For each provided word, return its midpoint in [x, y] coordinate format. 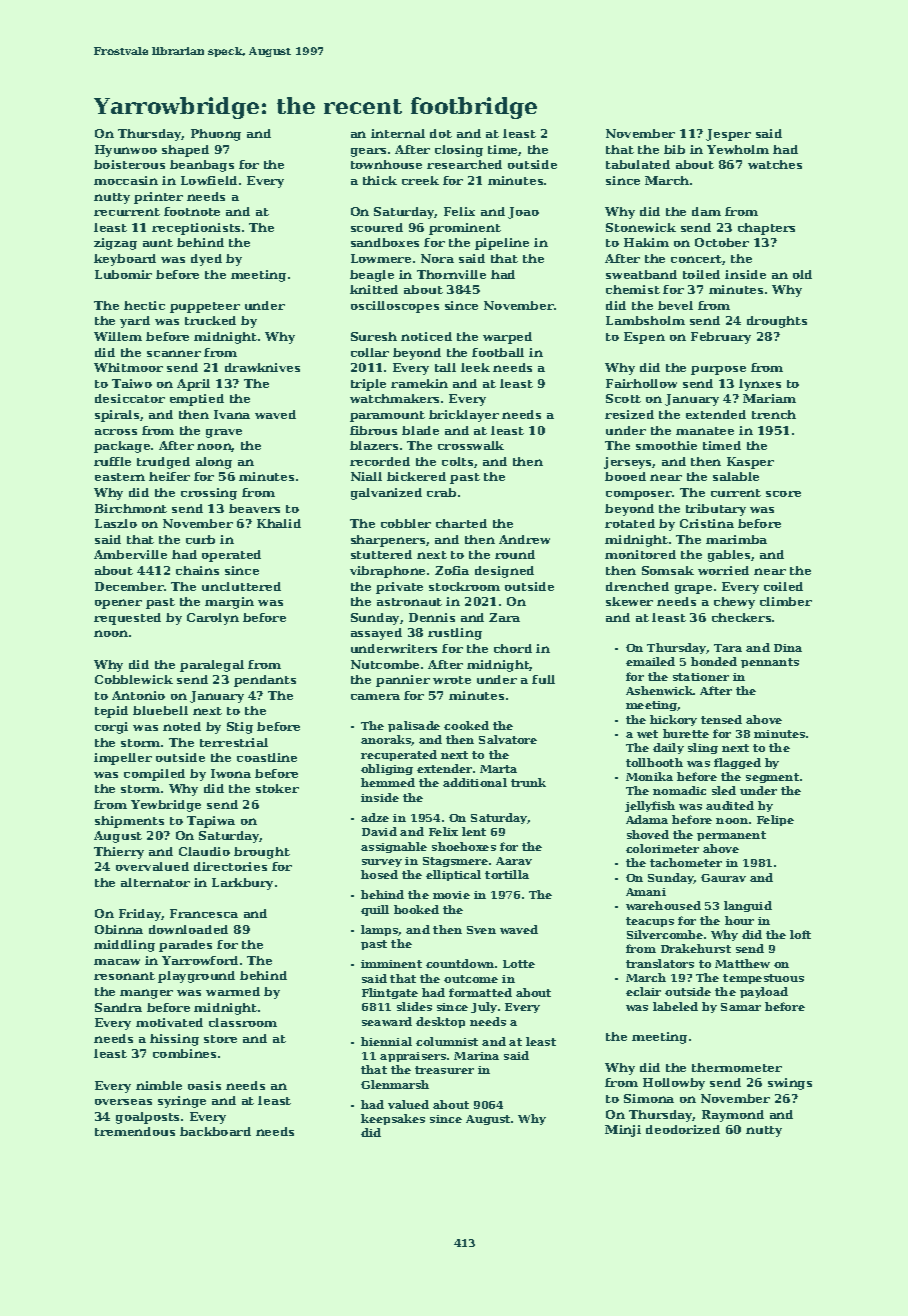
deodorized [683, 1129]
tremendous [135, 1131]
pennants [770, 663]
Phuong [216, 135]
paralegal [212, 666]
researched [464, 164]
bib [674, 149]
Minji [623, 1131]
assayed [376, 634]
